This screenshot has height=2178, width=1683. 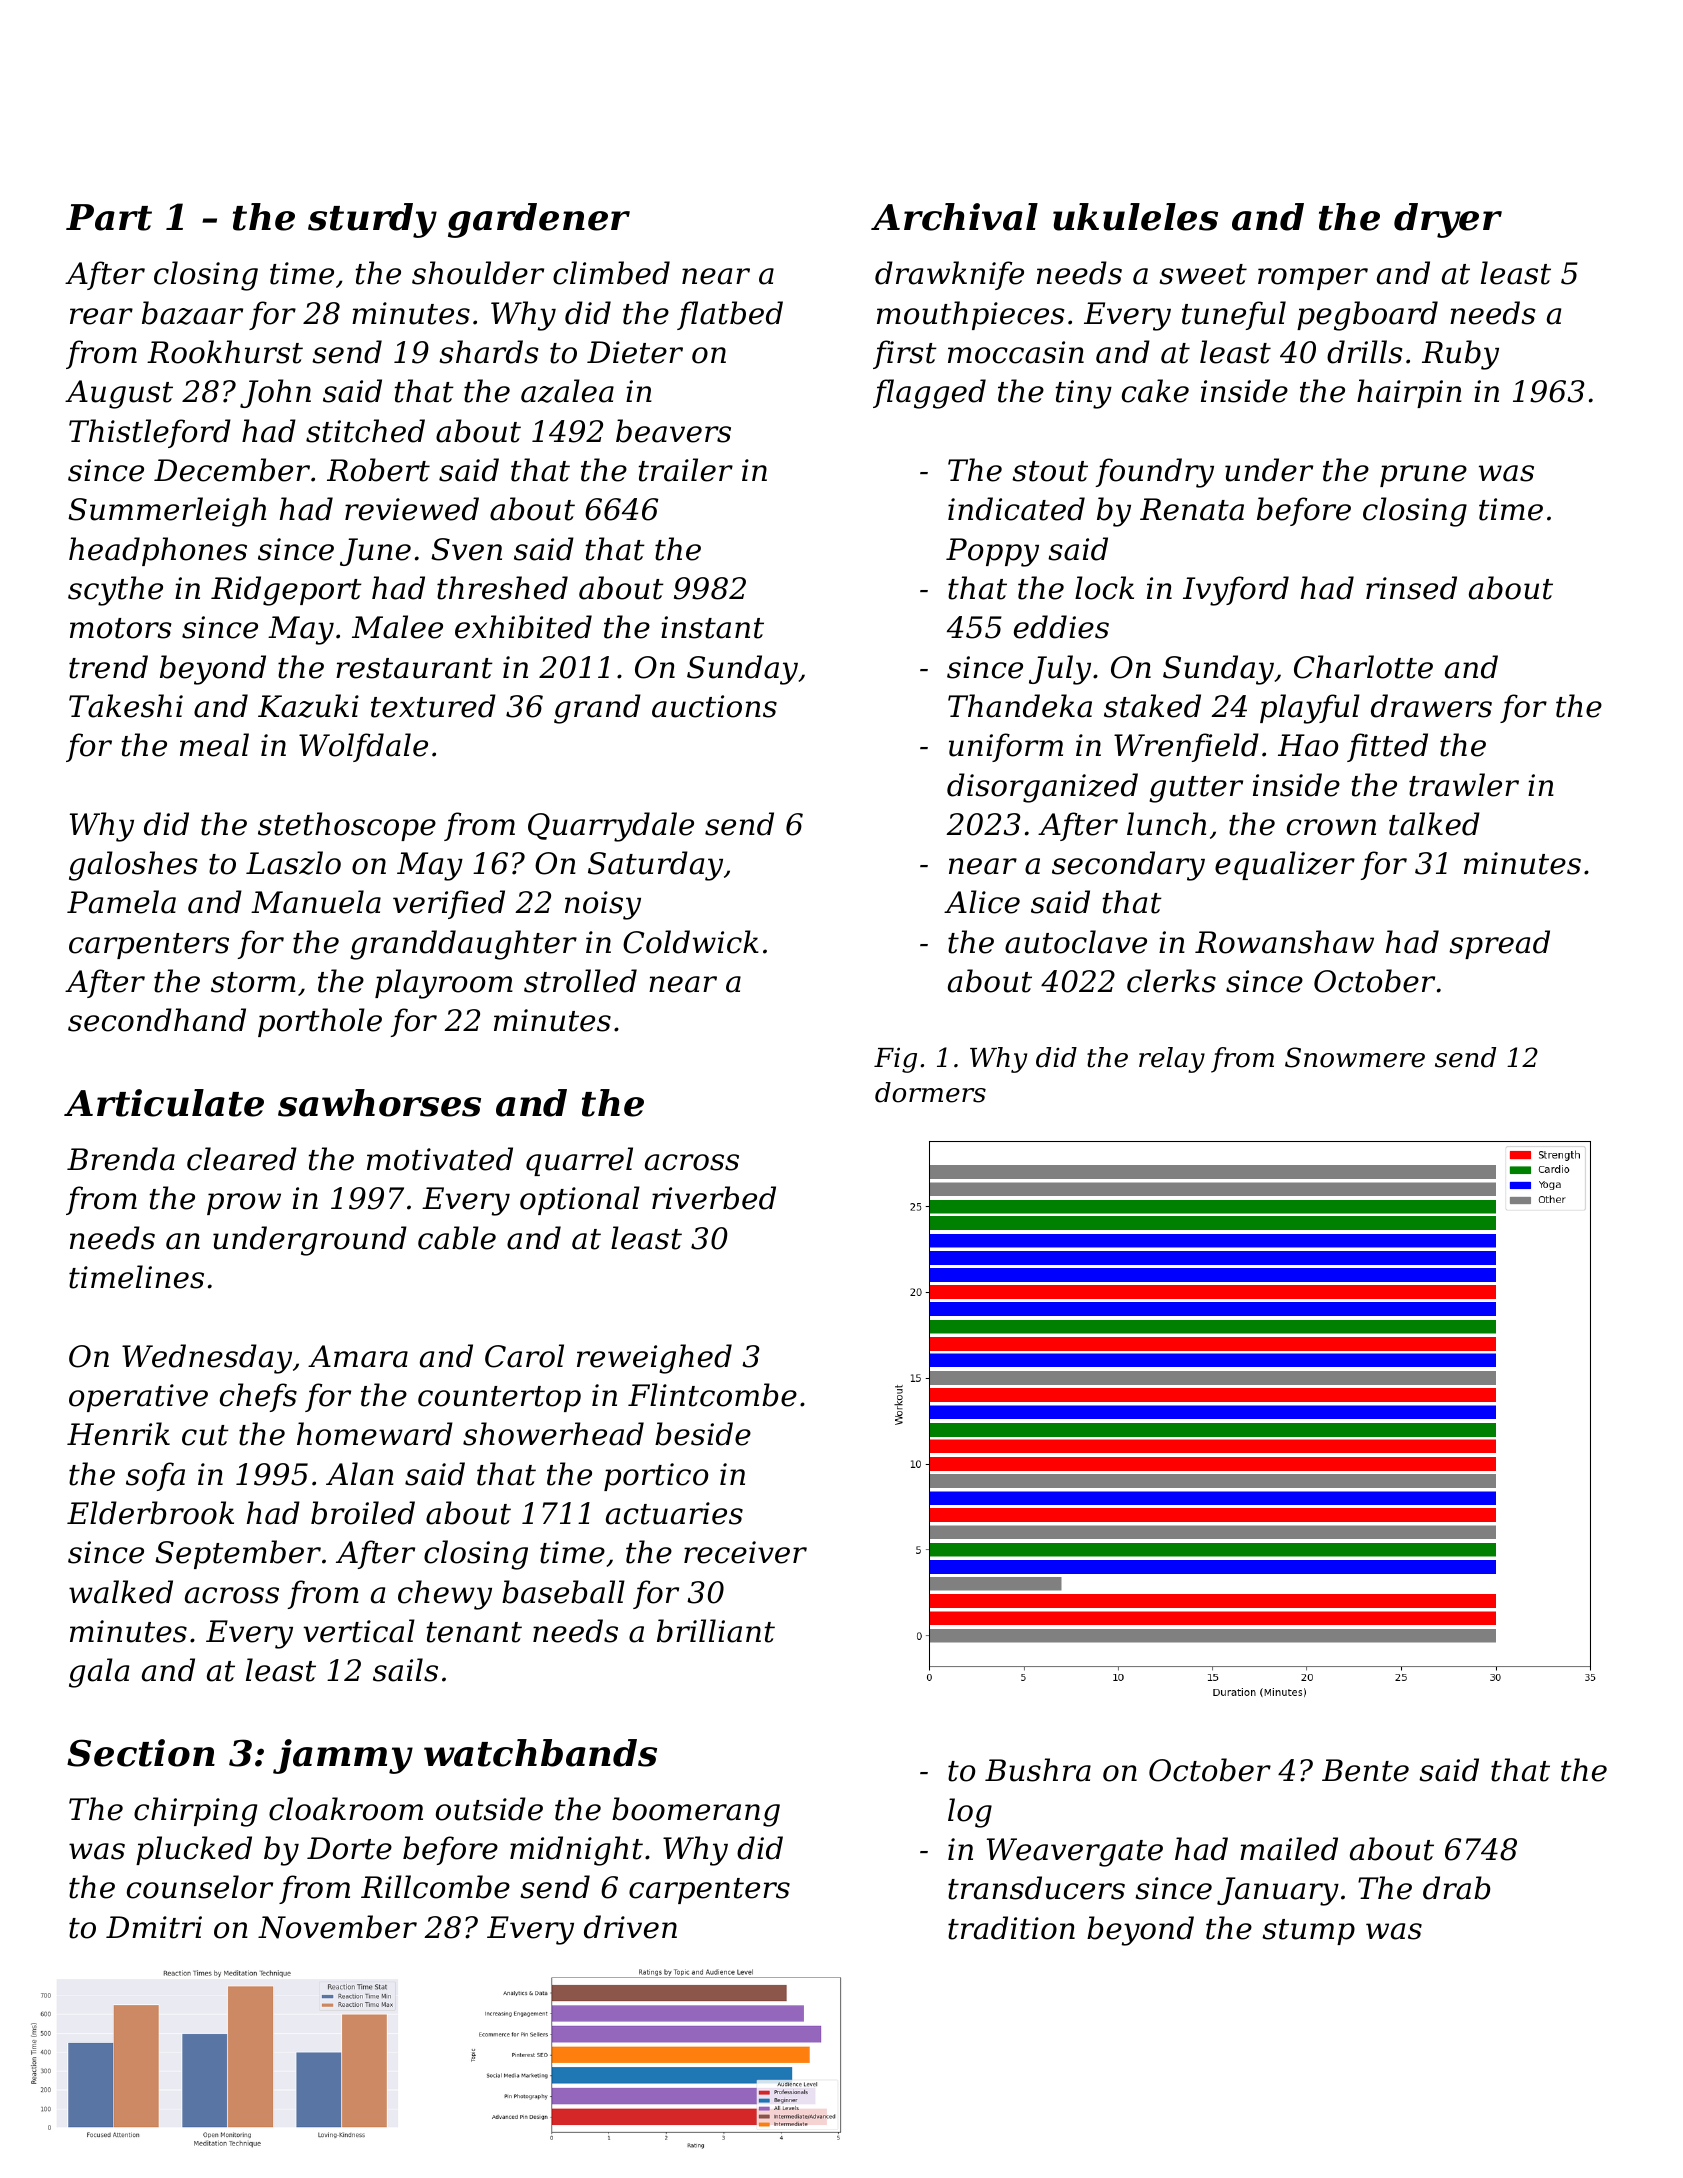 I want to click on receiver, so click(x=745, y=1552).
